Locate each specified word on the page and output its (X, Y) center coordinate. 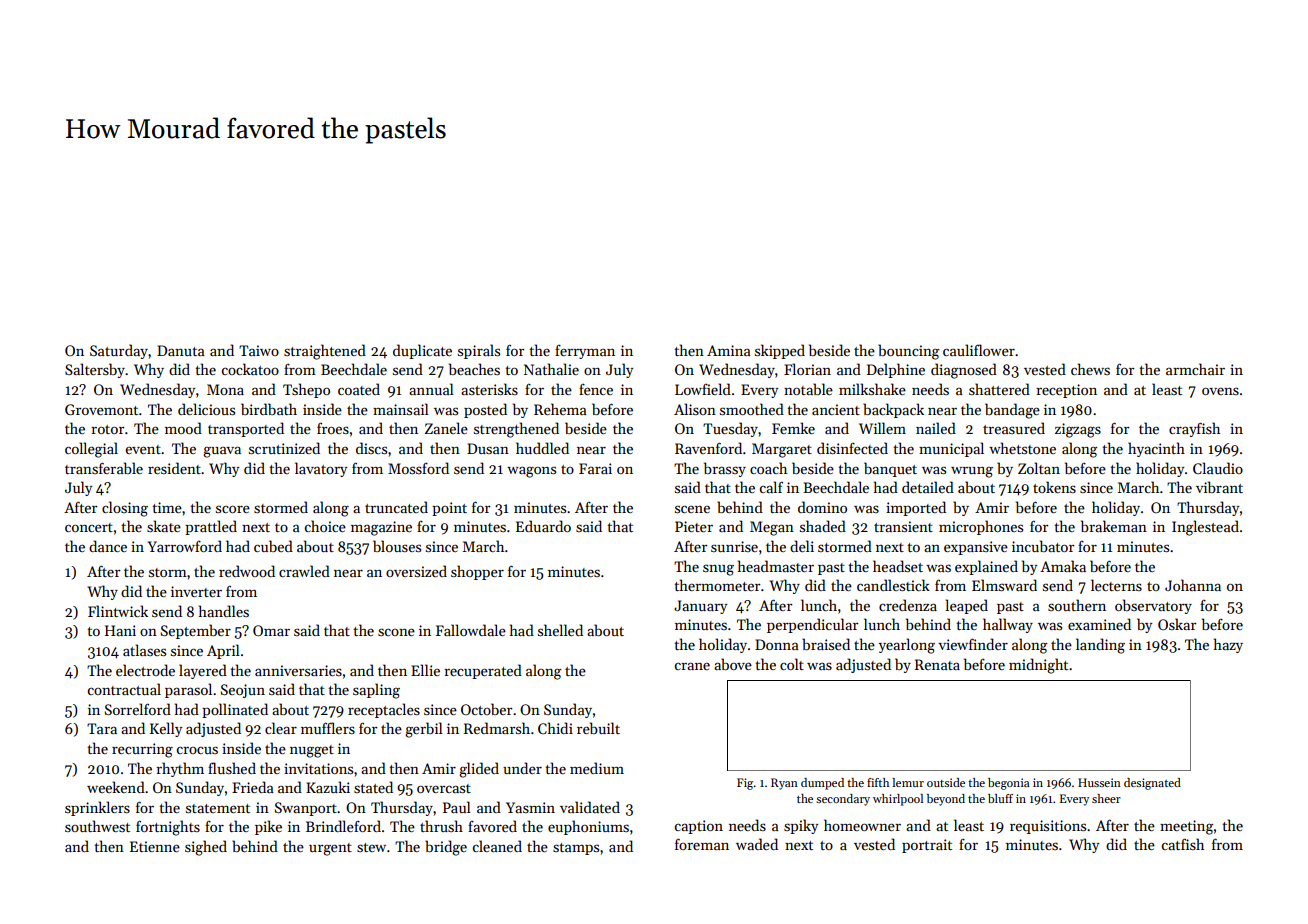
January (700, 607)
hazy (1228, 645)
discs (371, 448)
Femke (793, 428)
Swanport (306, 809)
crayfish (1194, 429)
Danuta (181, 350)
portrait (927, 846)
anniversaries (298, 670)
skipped (780, 351)
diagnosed (964, 371)
